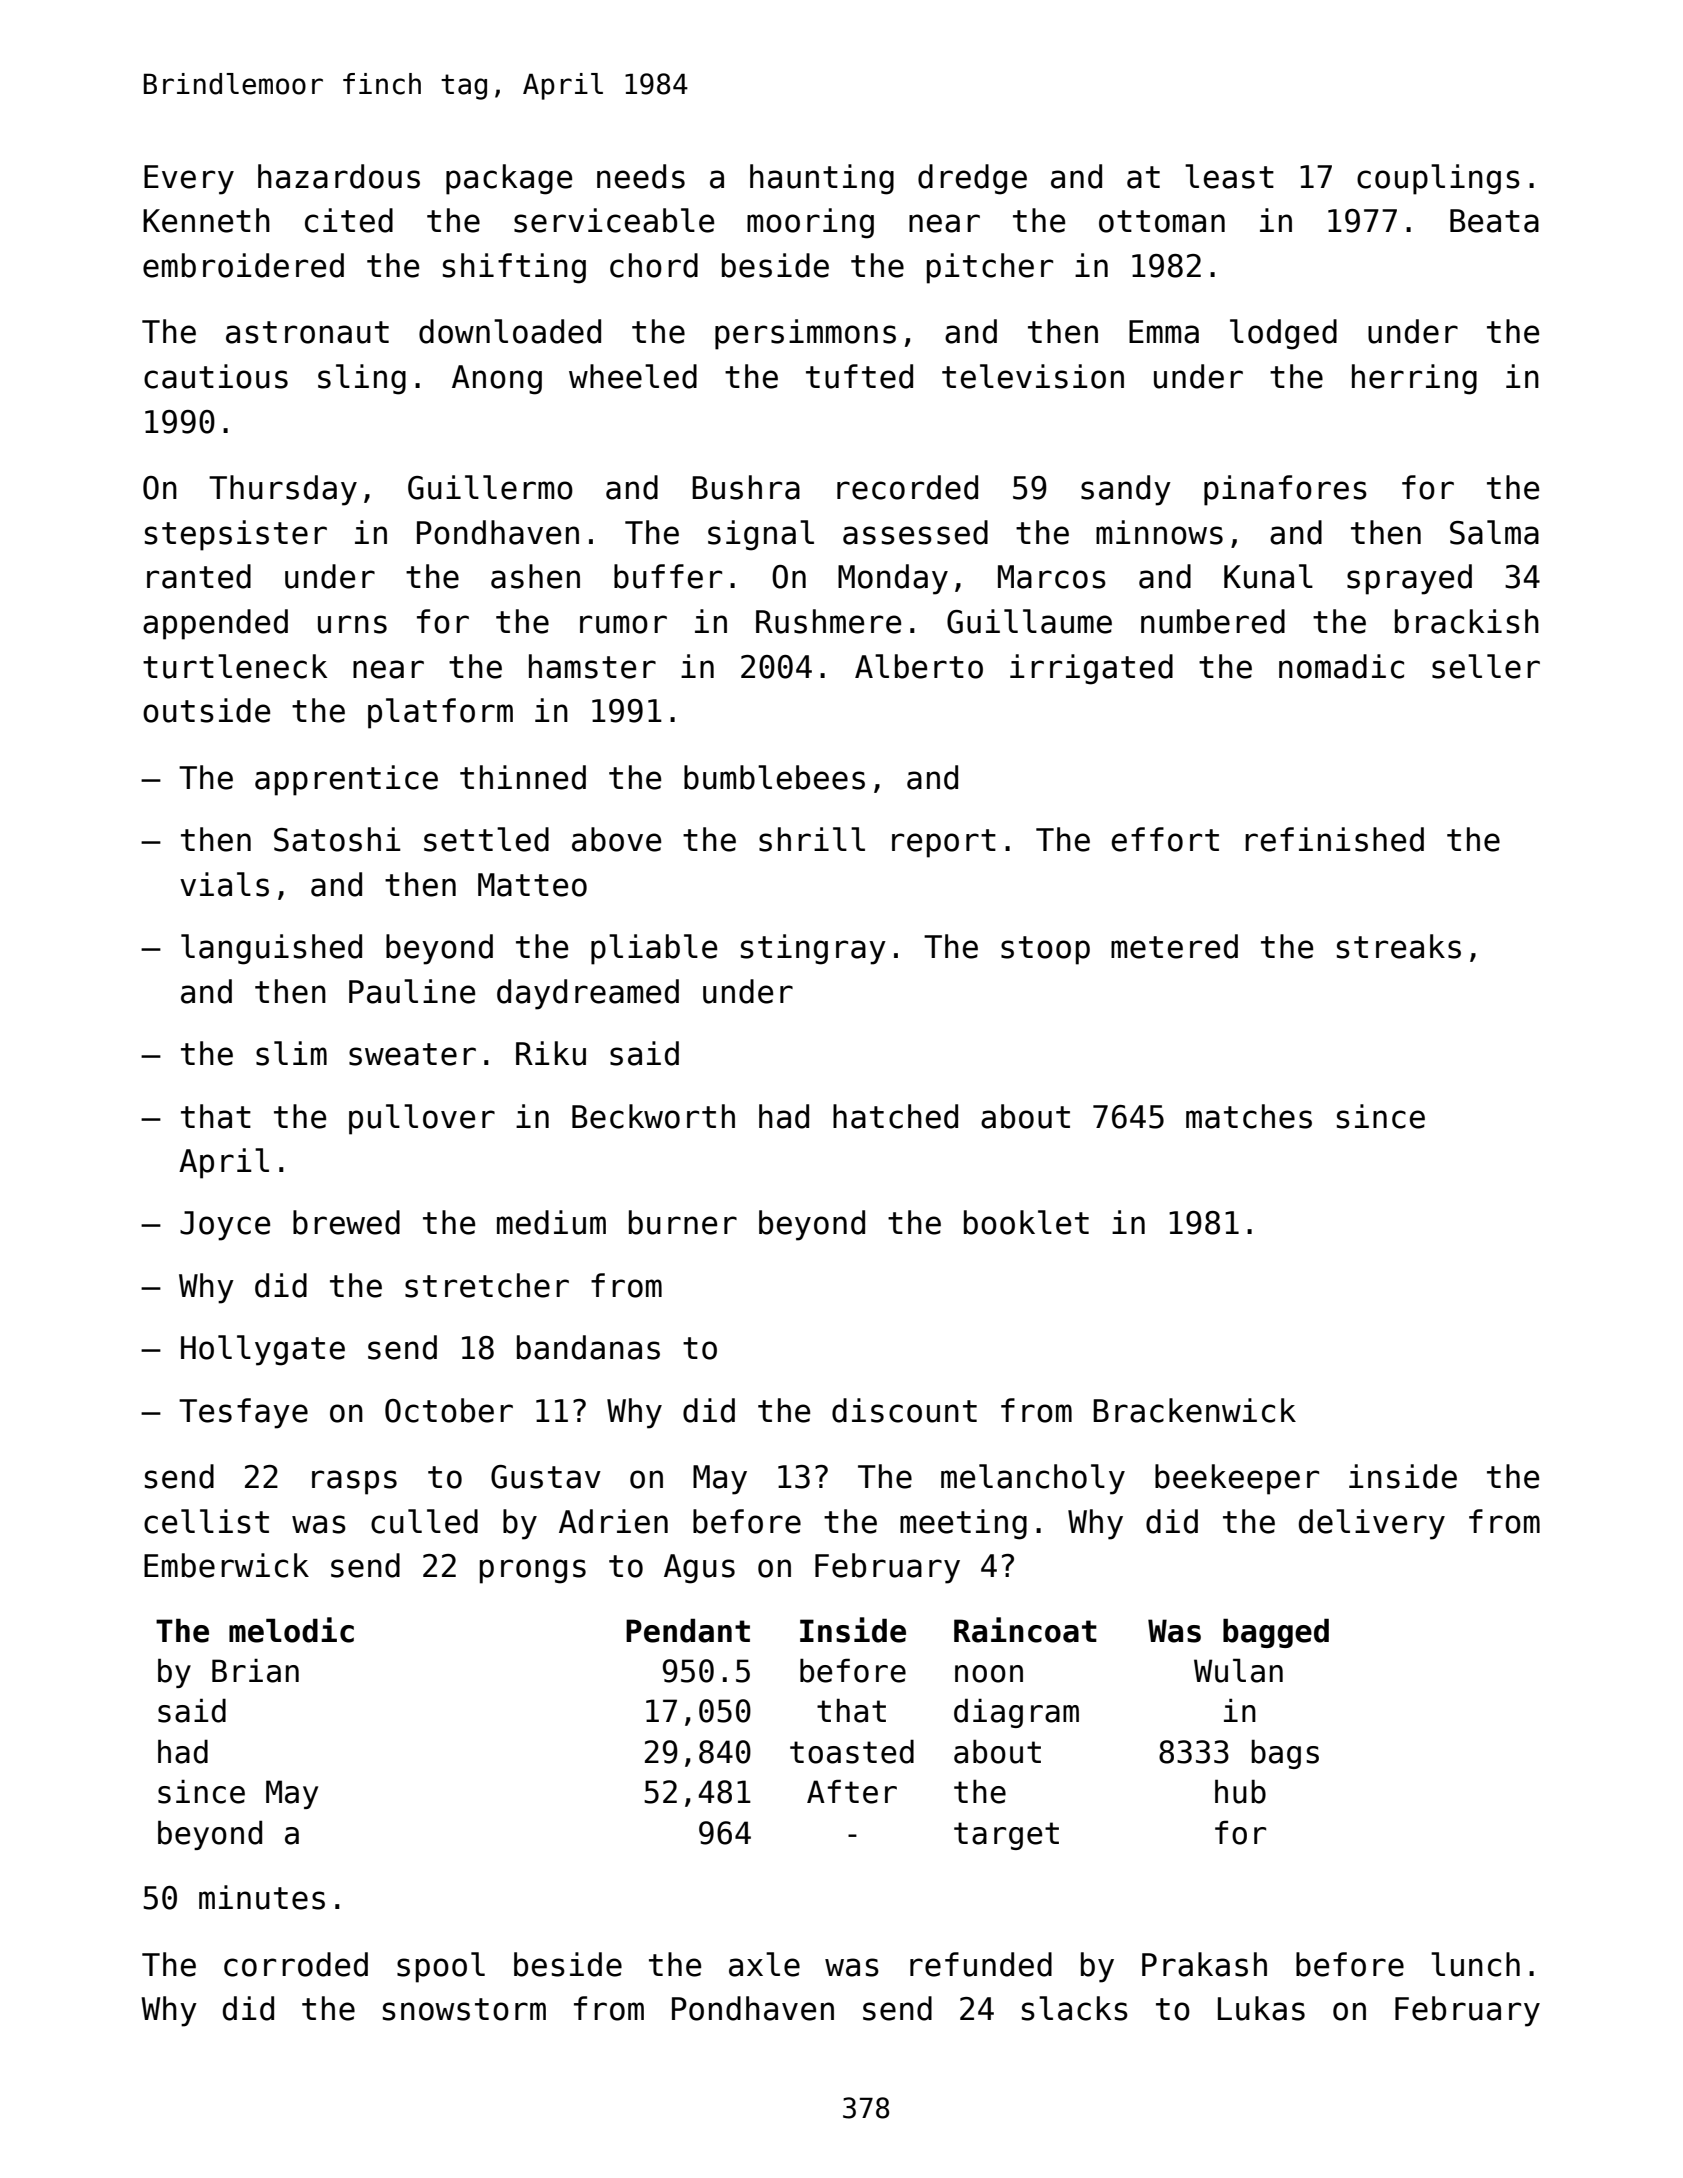 Image resolution: width=1683 pixels, height=2178 pixels. I want to click on refinished, so click(1334, 839).
